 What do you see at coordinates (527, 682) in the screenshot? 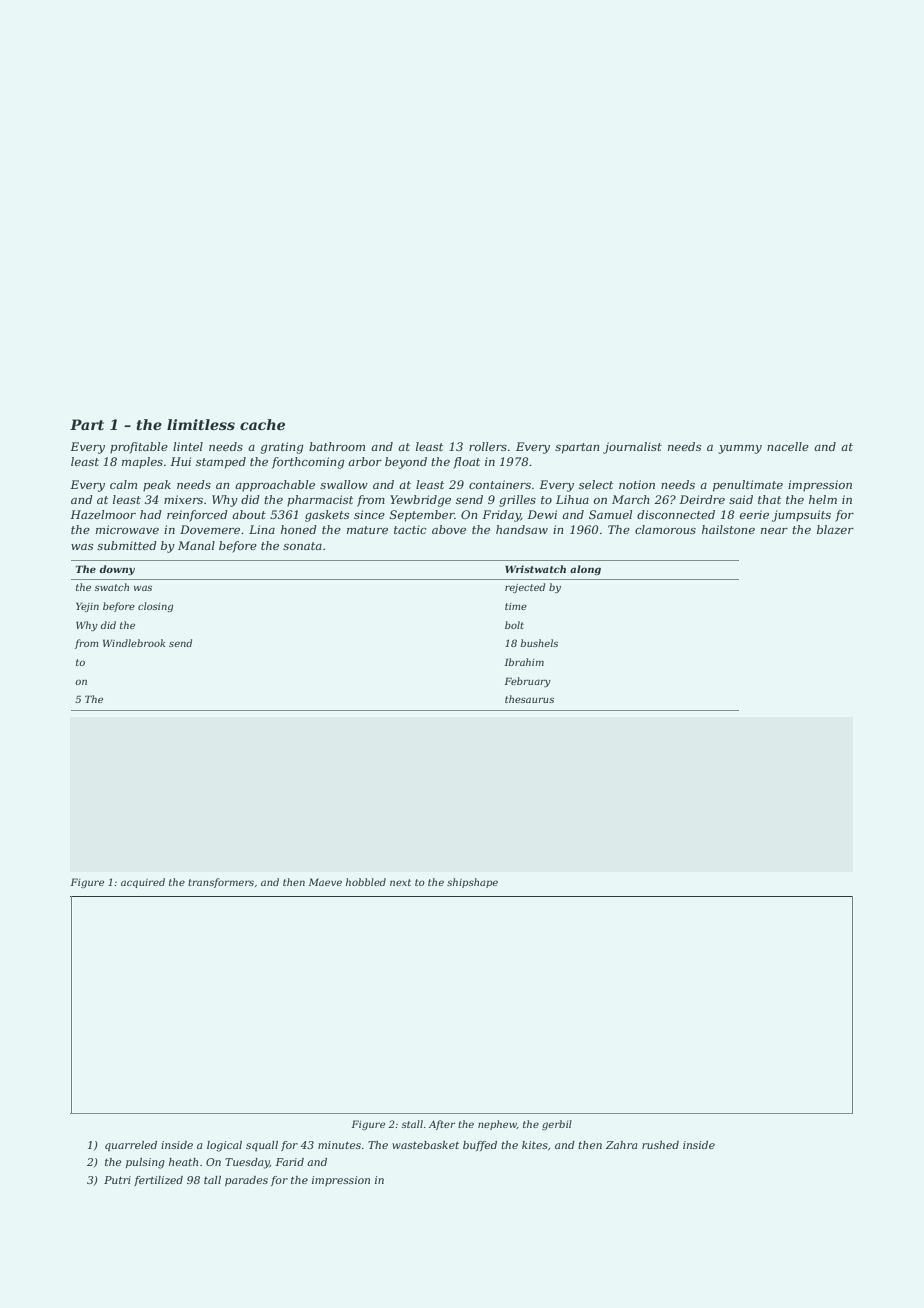
I see `February` at bounding box center [527, 682].
